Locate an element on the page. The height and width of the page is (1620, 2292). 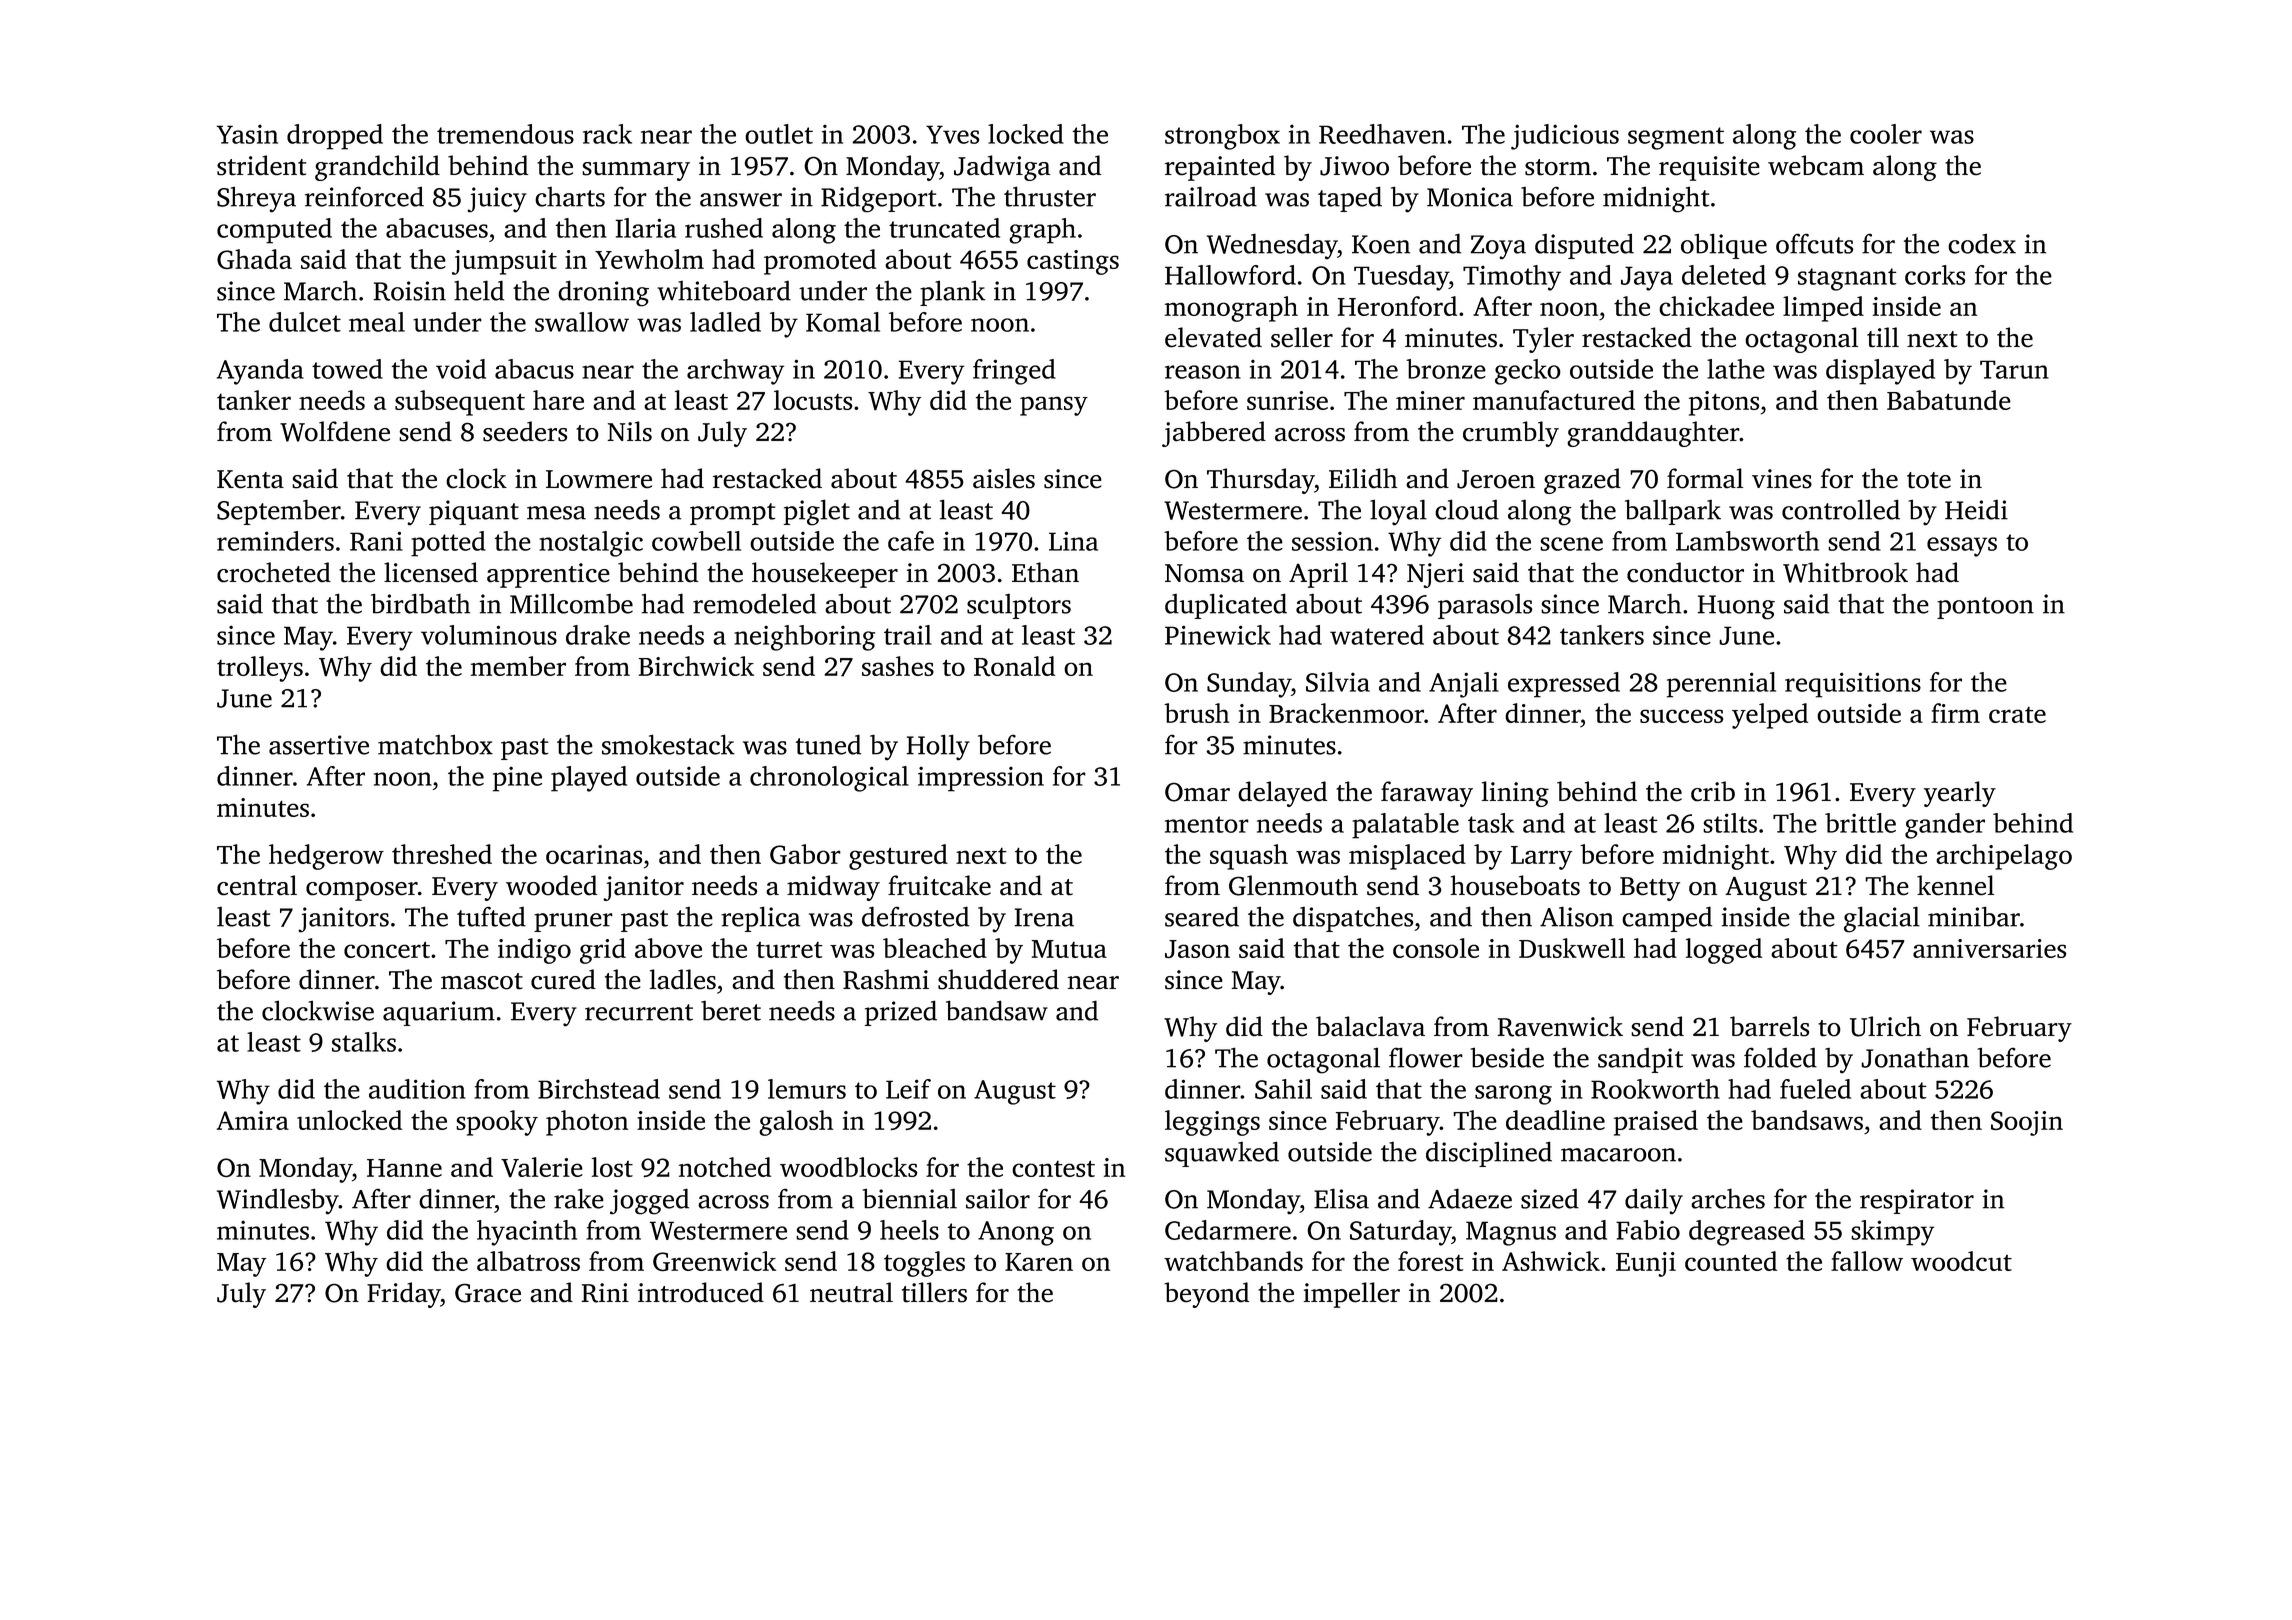
strongbox is located at coordinates (1222, 137).
